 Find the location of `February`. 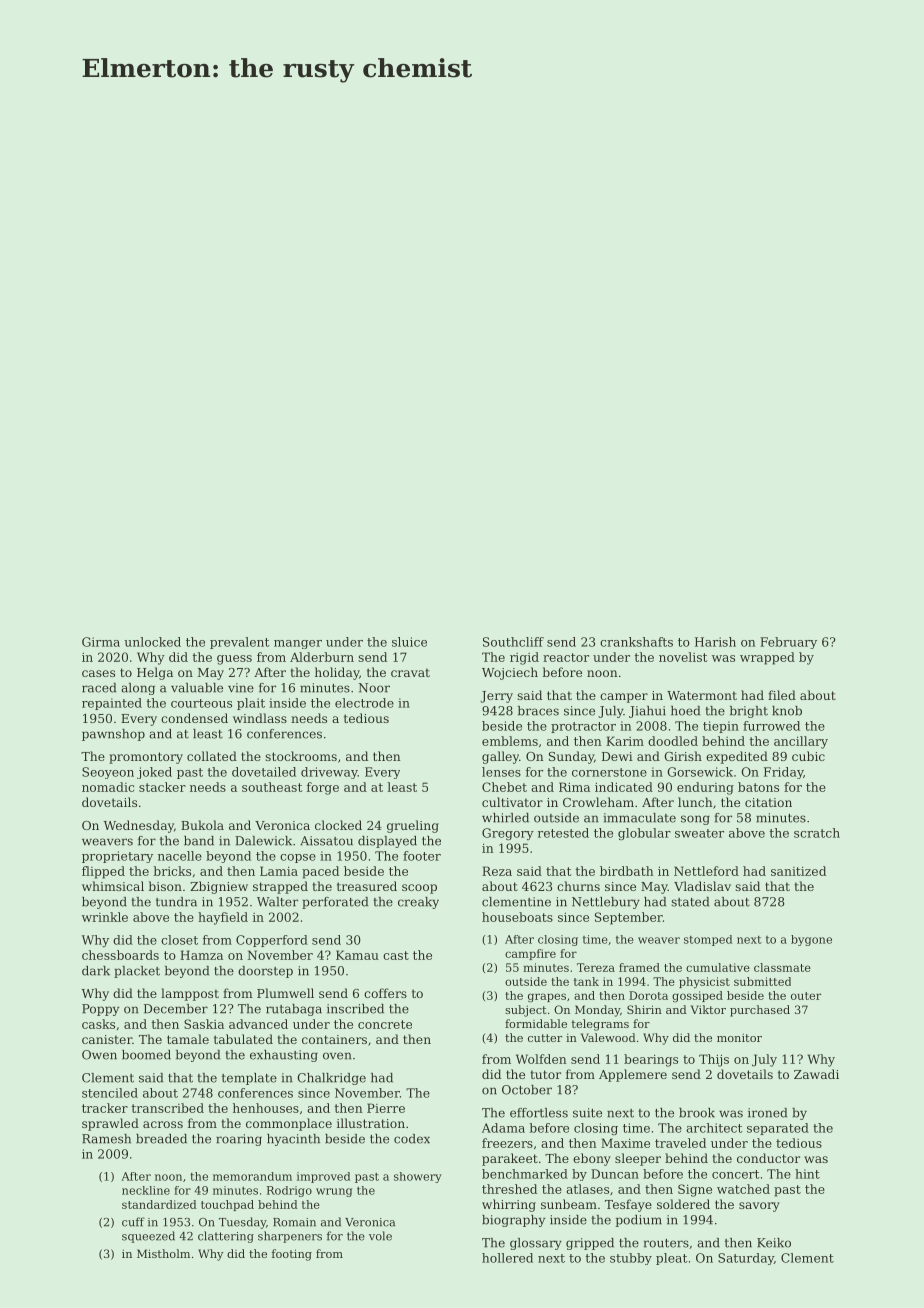

February is located at coordinates (788, 643).
